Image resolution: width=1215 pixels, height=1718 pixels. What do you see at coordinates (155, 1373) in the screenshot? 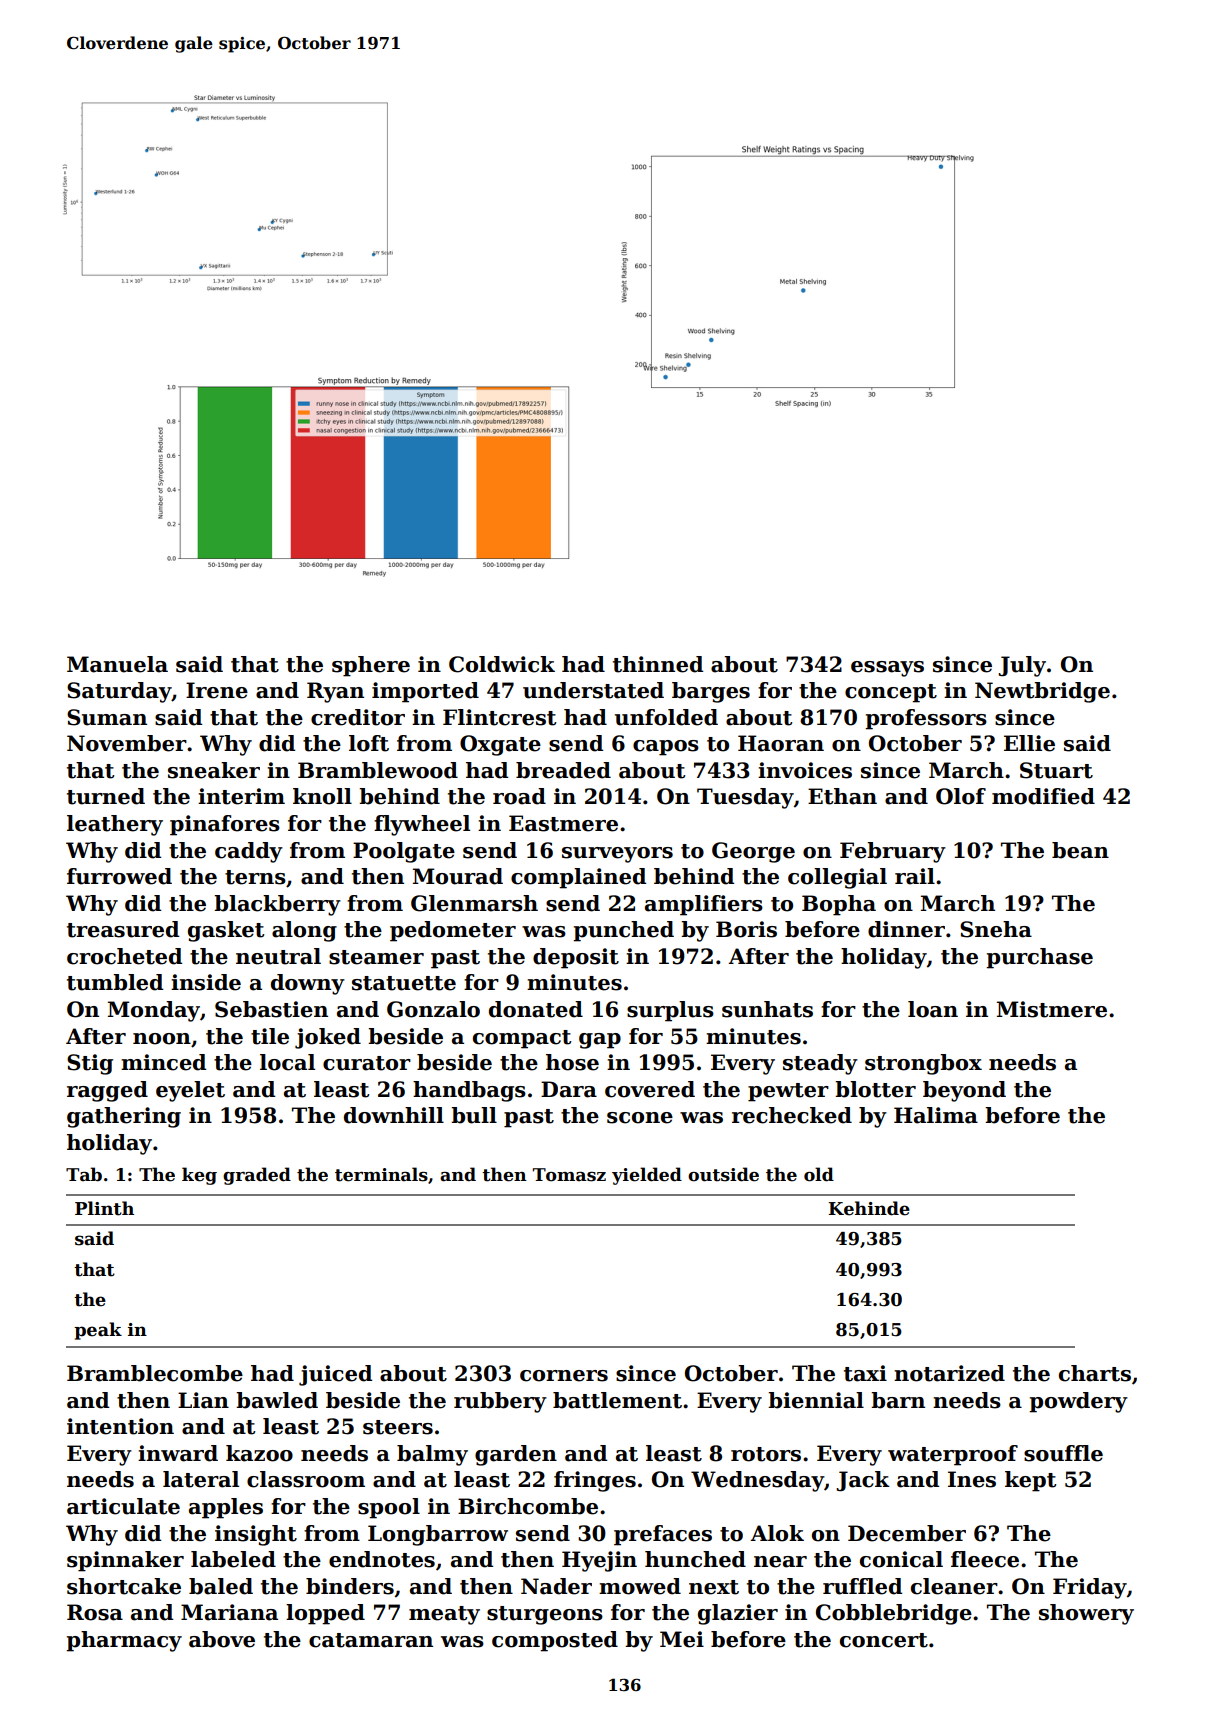
I see `Bramblecombe` at bounding box center [155, 1373].
